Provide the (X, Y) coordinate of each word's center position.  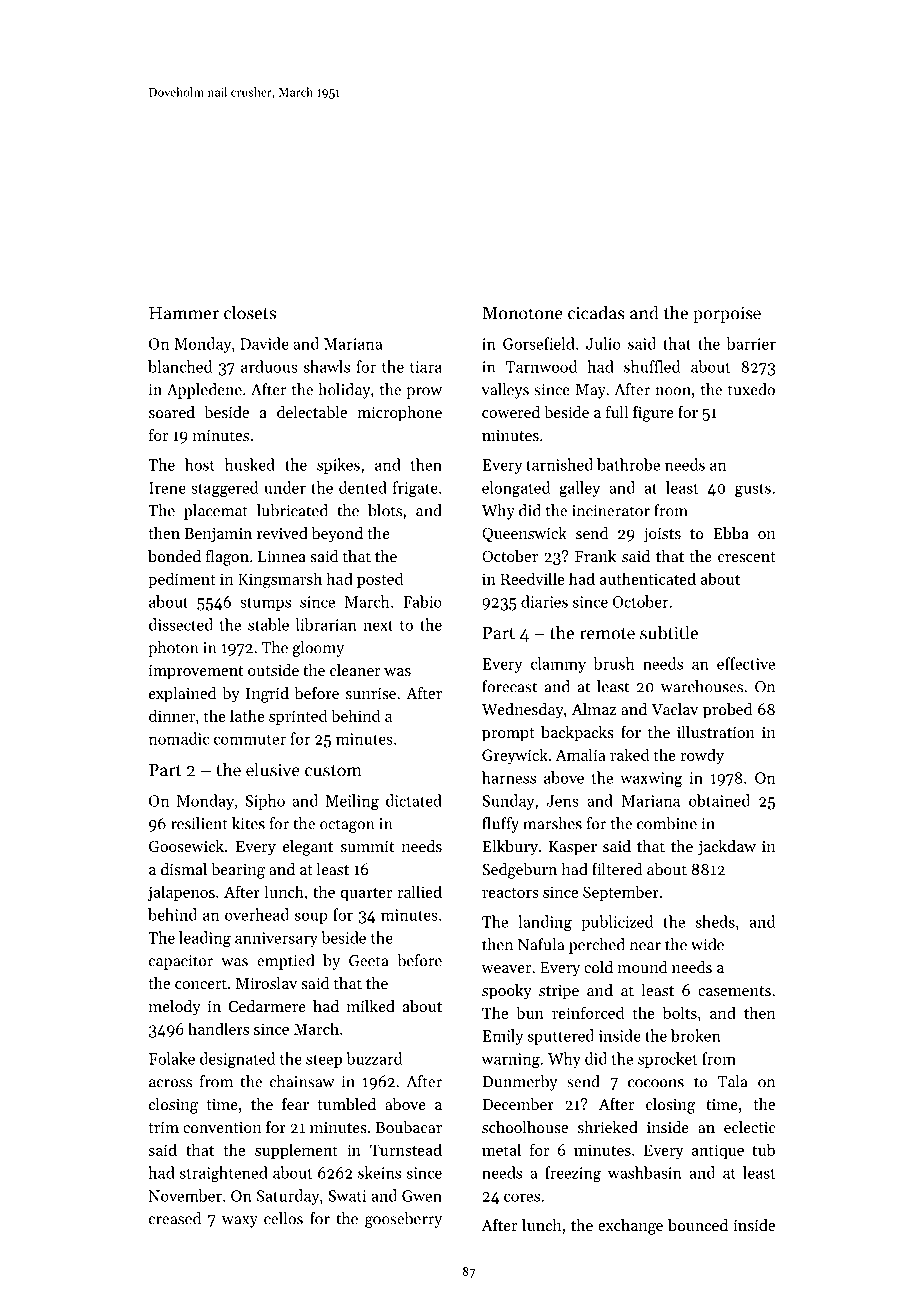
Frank (595, 556)
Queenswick (524, 535)
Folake (172, 1058)
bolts (680, 1012)
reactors (510, 893)
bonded (174, 556)
